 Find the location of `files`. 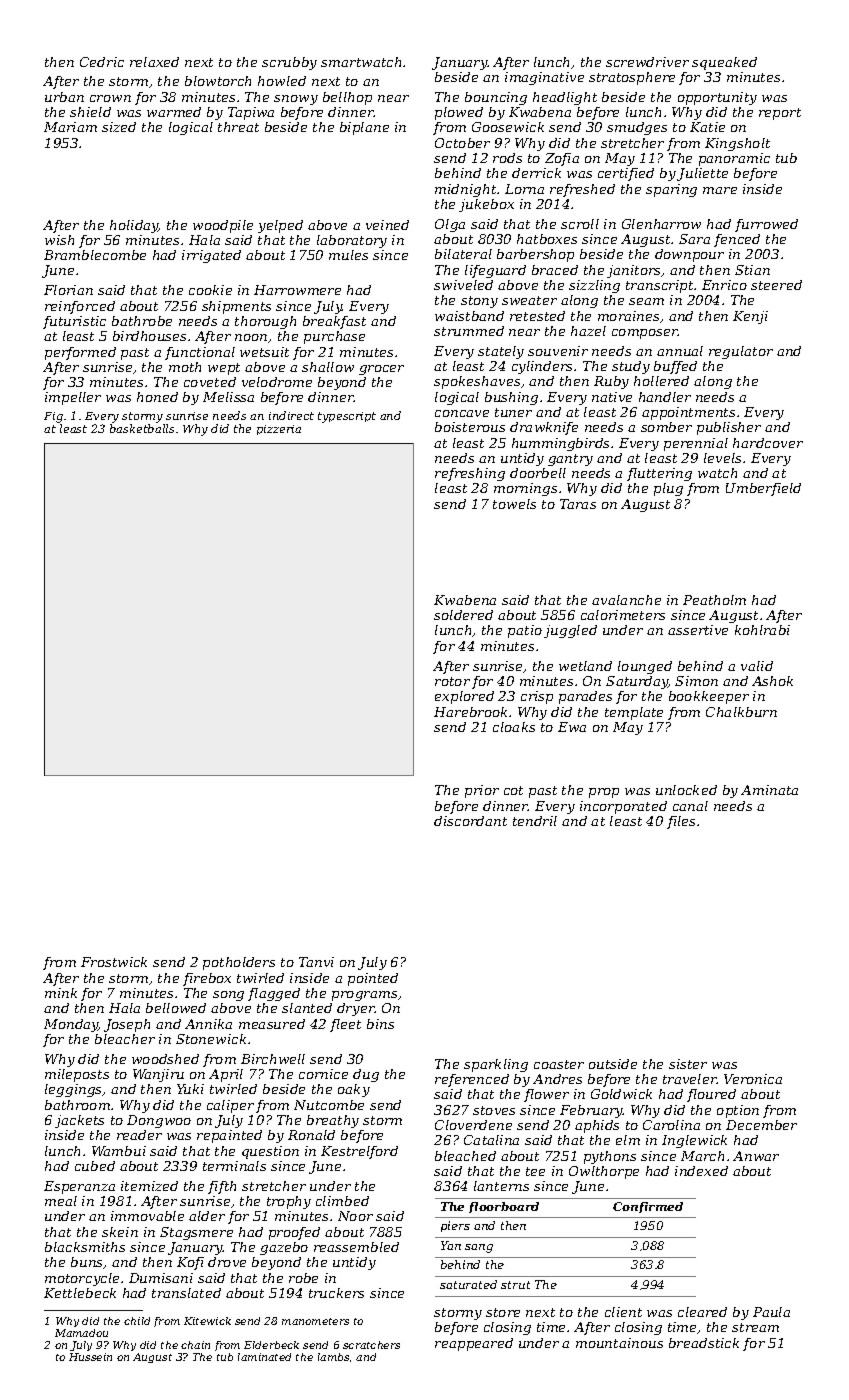

files is located at coordinates (681, 822).
